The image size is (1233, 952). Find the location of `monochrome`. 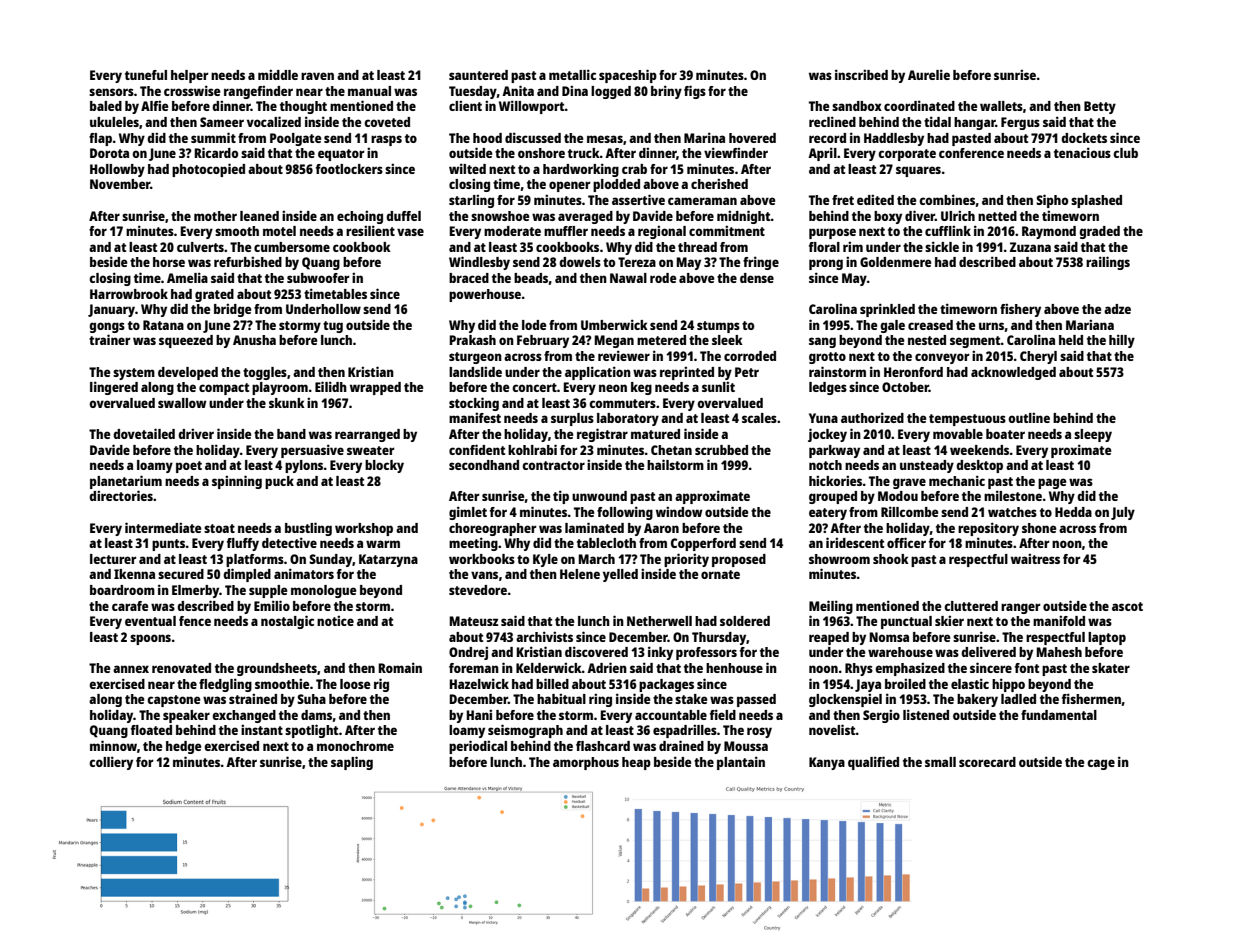

monochrome is located at coordinates (355, 746).
